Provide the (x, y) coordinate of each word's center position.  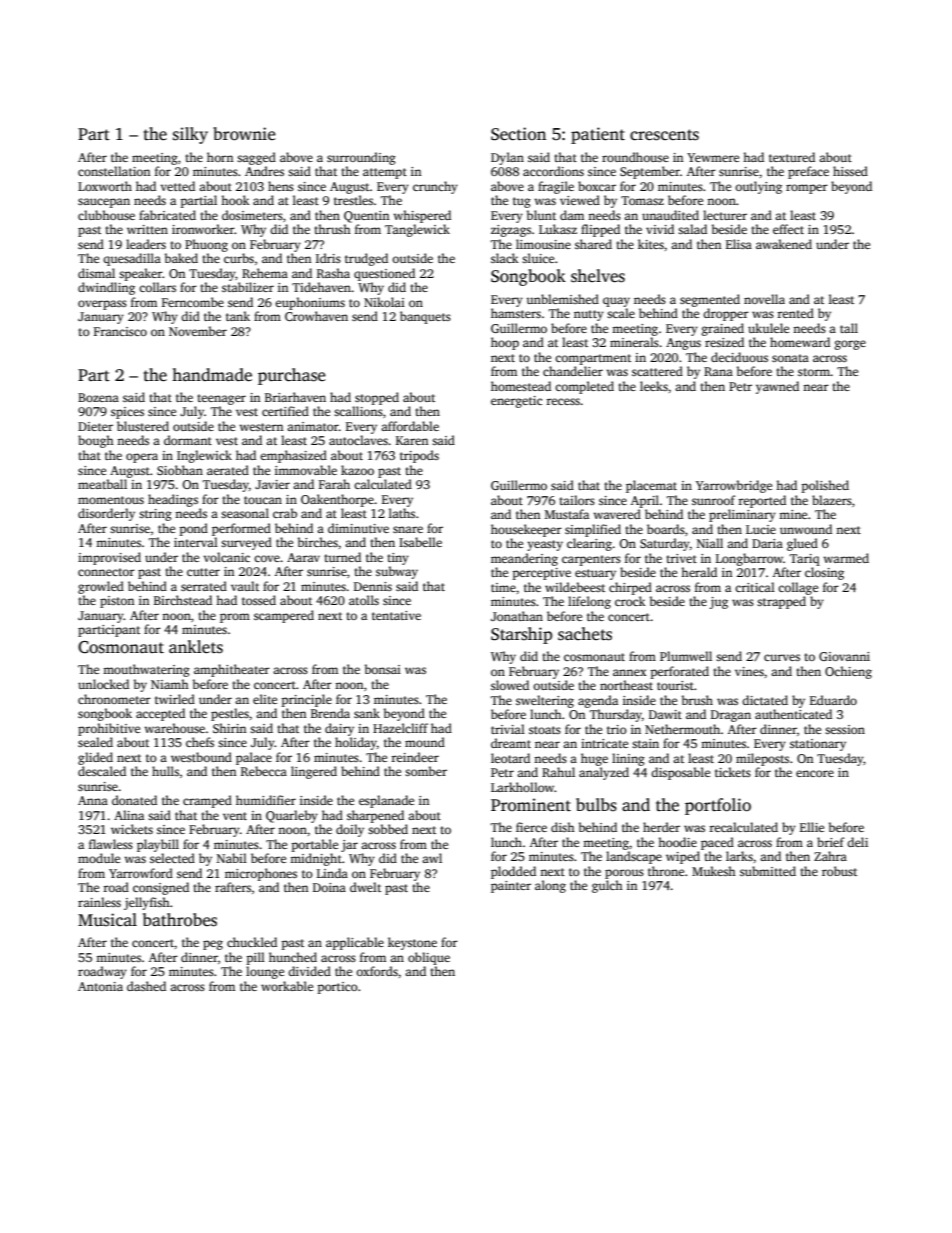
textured (792, 157)
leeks (654, 386)
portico (337, 988)
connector (106, 572)
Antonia (100, 986)
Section (518, 134)
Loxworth (105, 186)
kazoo (357, 470)
